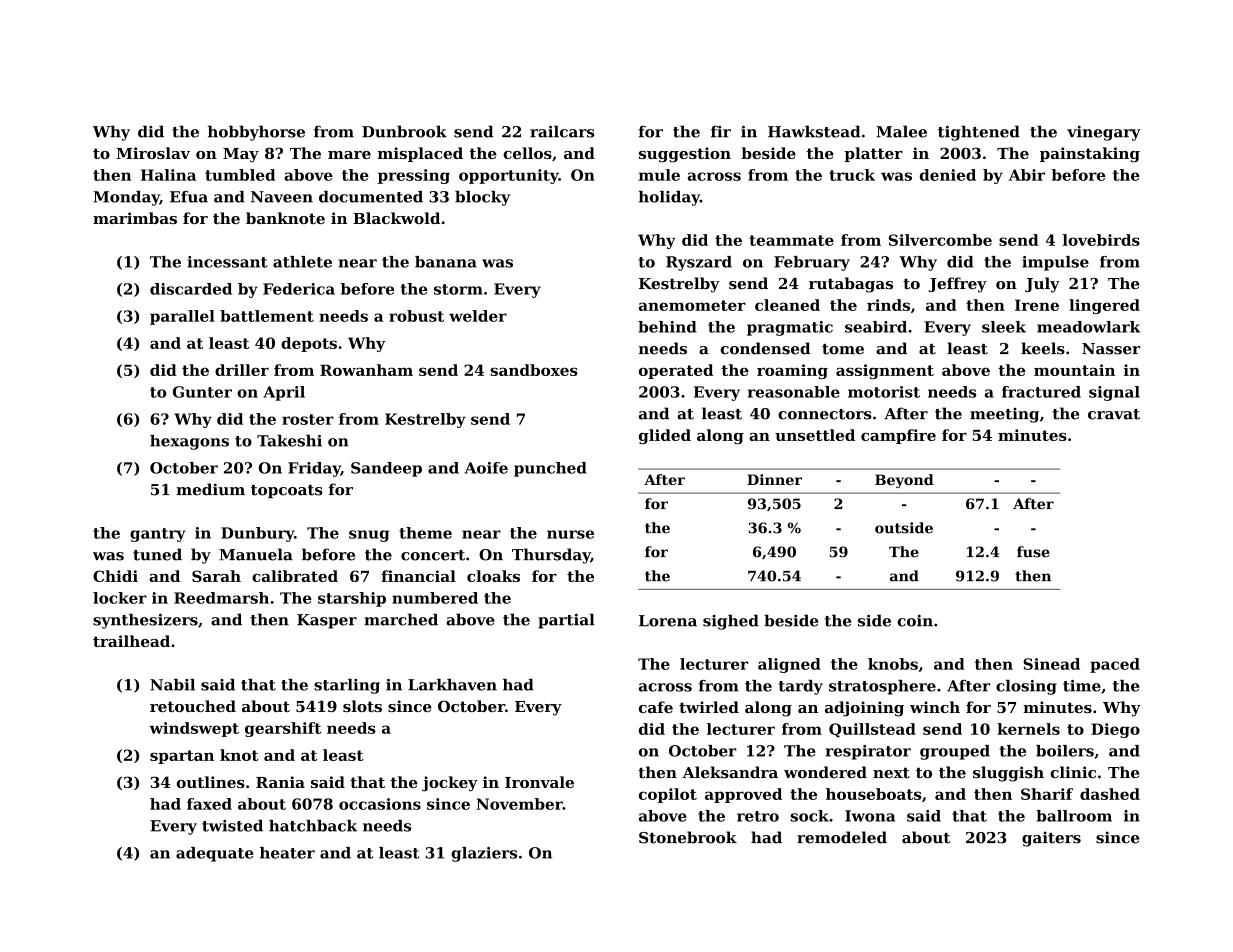 The height and width of the page is (952, 1233). What do you see at coordinates (1043, 348) in the page?
I see `keels` at bounding box center [1043, 348].
